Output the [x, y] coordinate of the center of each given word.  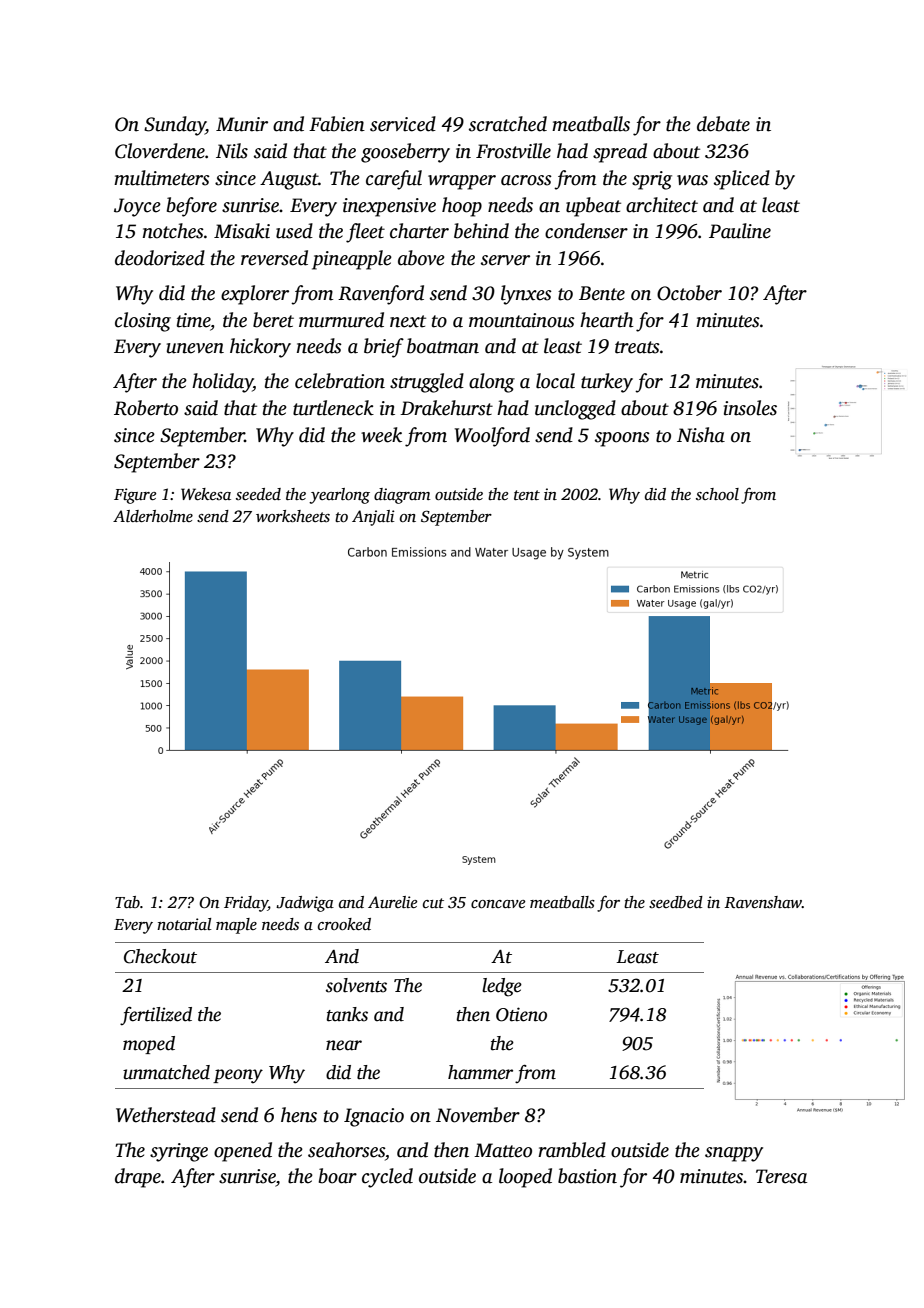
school [717, 494]
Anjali [373, 518]
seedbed [676, 902]
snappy [734, 1154]
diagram [402, 496]
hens [299, 1115]
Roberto [146, 408]
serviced [403, 124]
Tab [127, 902]
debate [723, 124]
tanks [347, 1014]
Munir [242, 124]
